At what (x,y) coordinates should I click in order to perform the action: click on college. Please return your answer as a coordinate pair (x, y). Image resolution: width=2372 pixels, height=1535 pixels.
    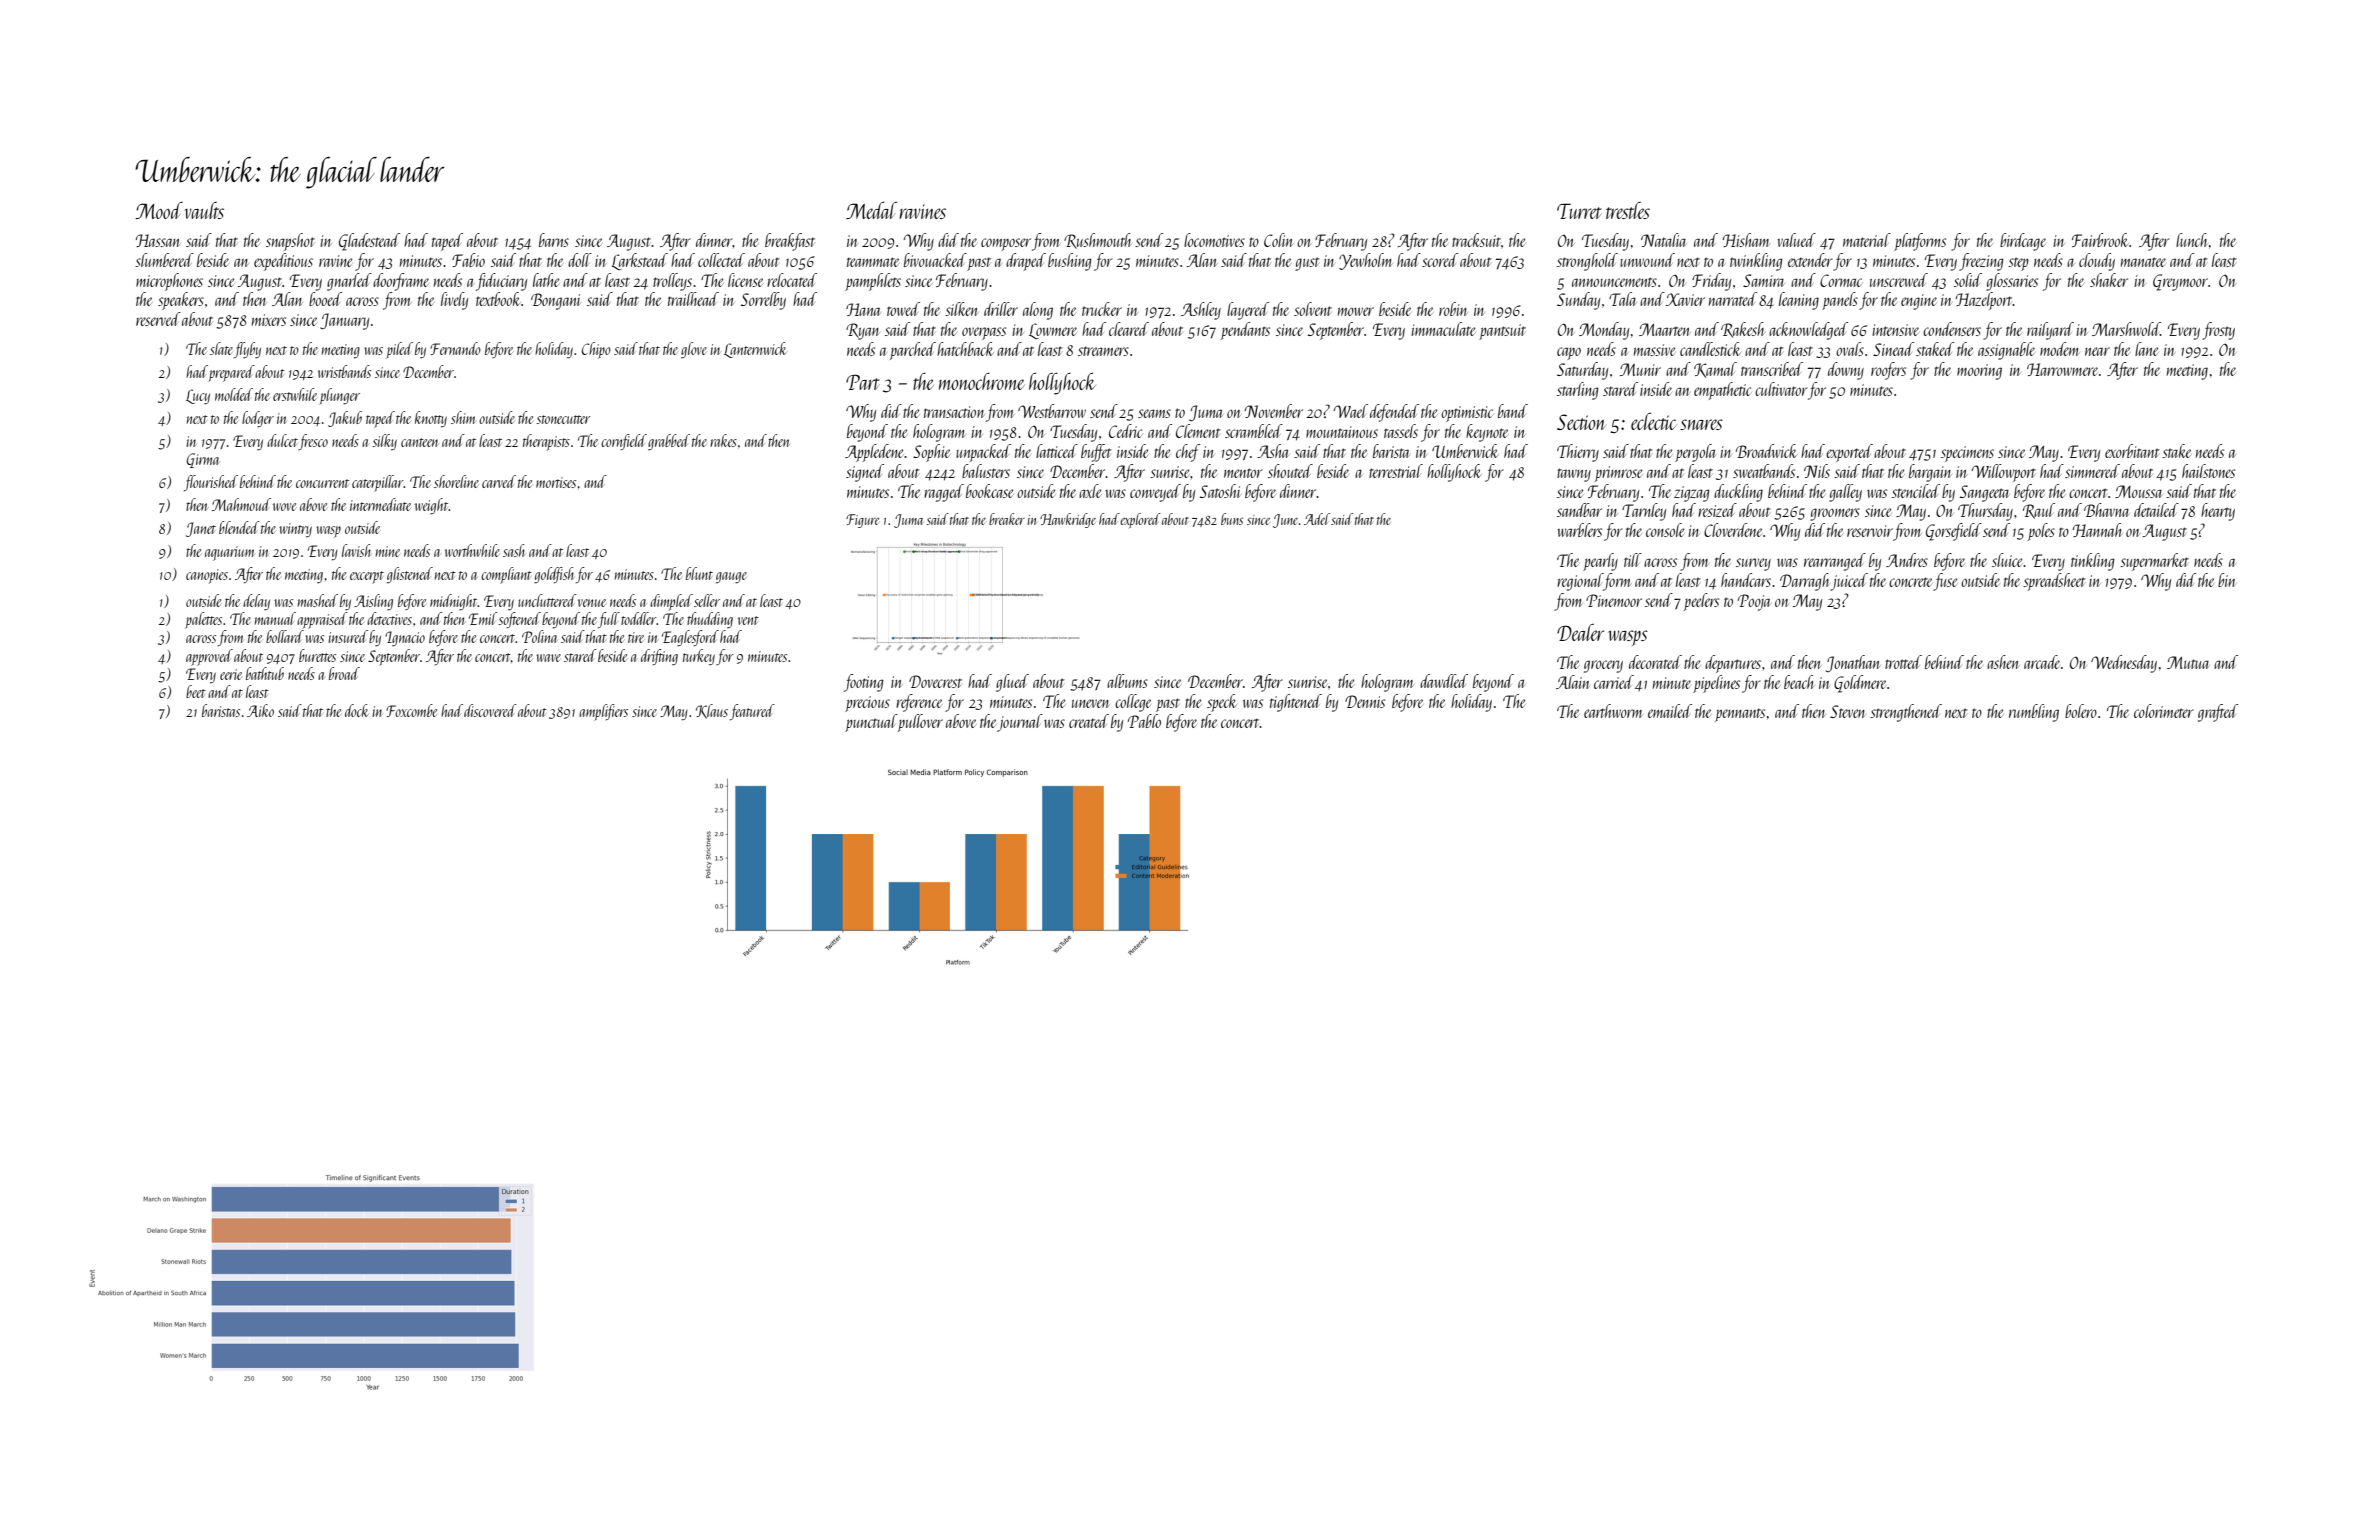
    Looking at the image, I should click on (1133, 703).
